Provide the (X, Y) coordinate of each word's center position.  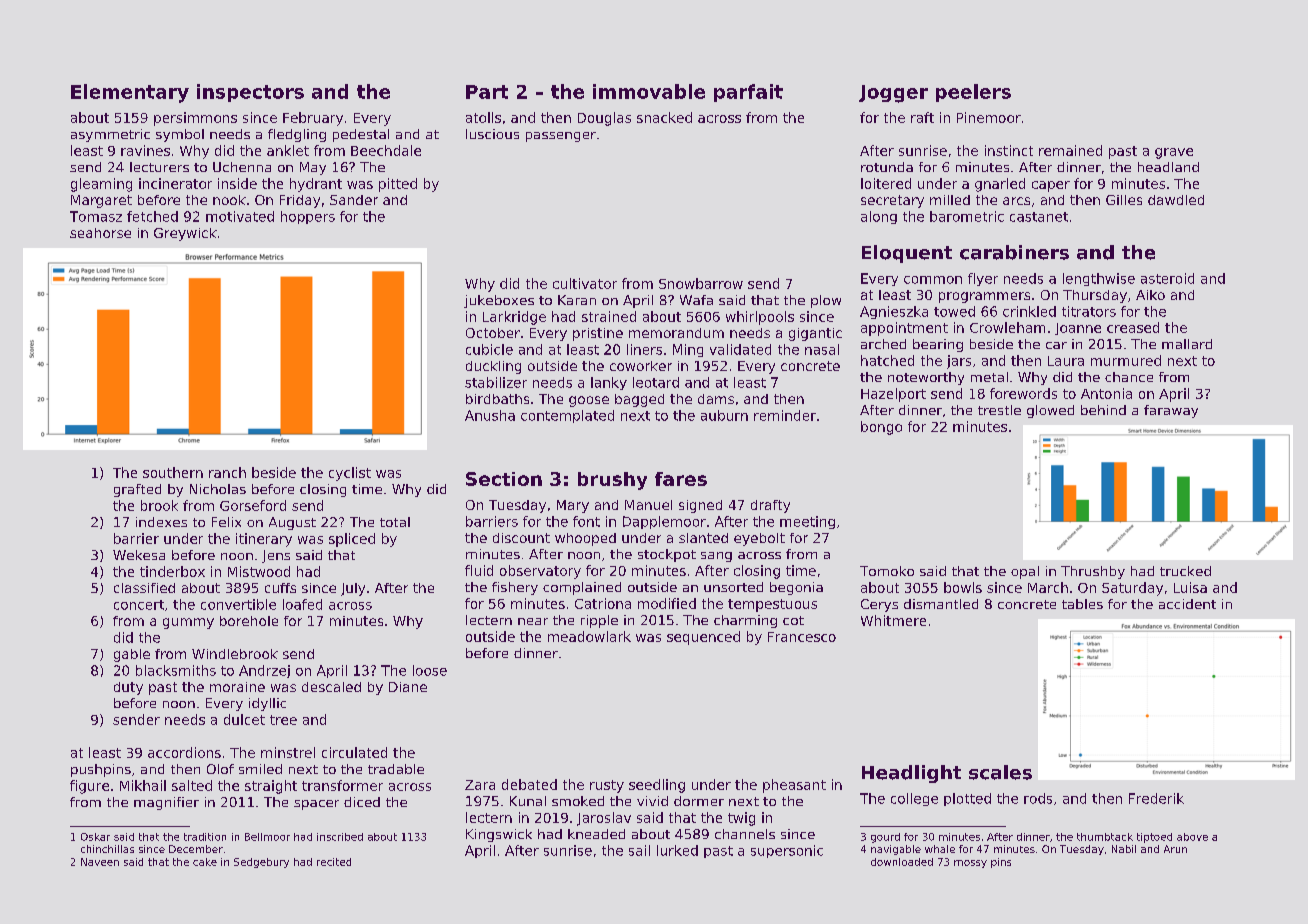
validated (740, 349)
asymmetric (110, 135)
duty (128, 688)
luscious (492, 134)
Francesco (802, 637)
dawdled (1176, 200)
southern (173, 472)
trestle (999, 410)
